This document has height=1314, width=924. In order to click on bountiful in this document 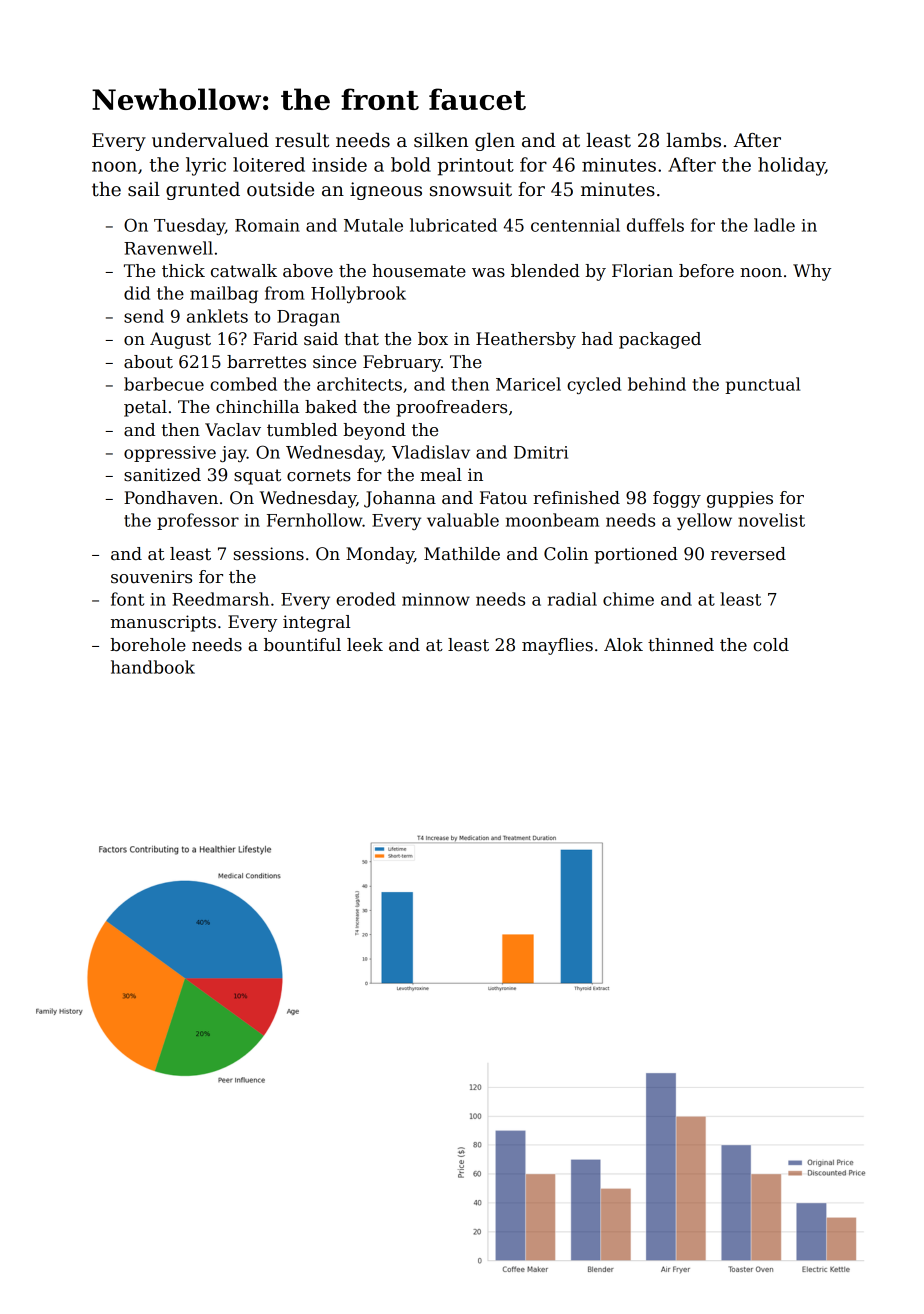, I will do `click(302, 645)`.
